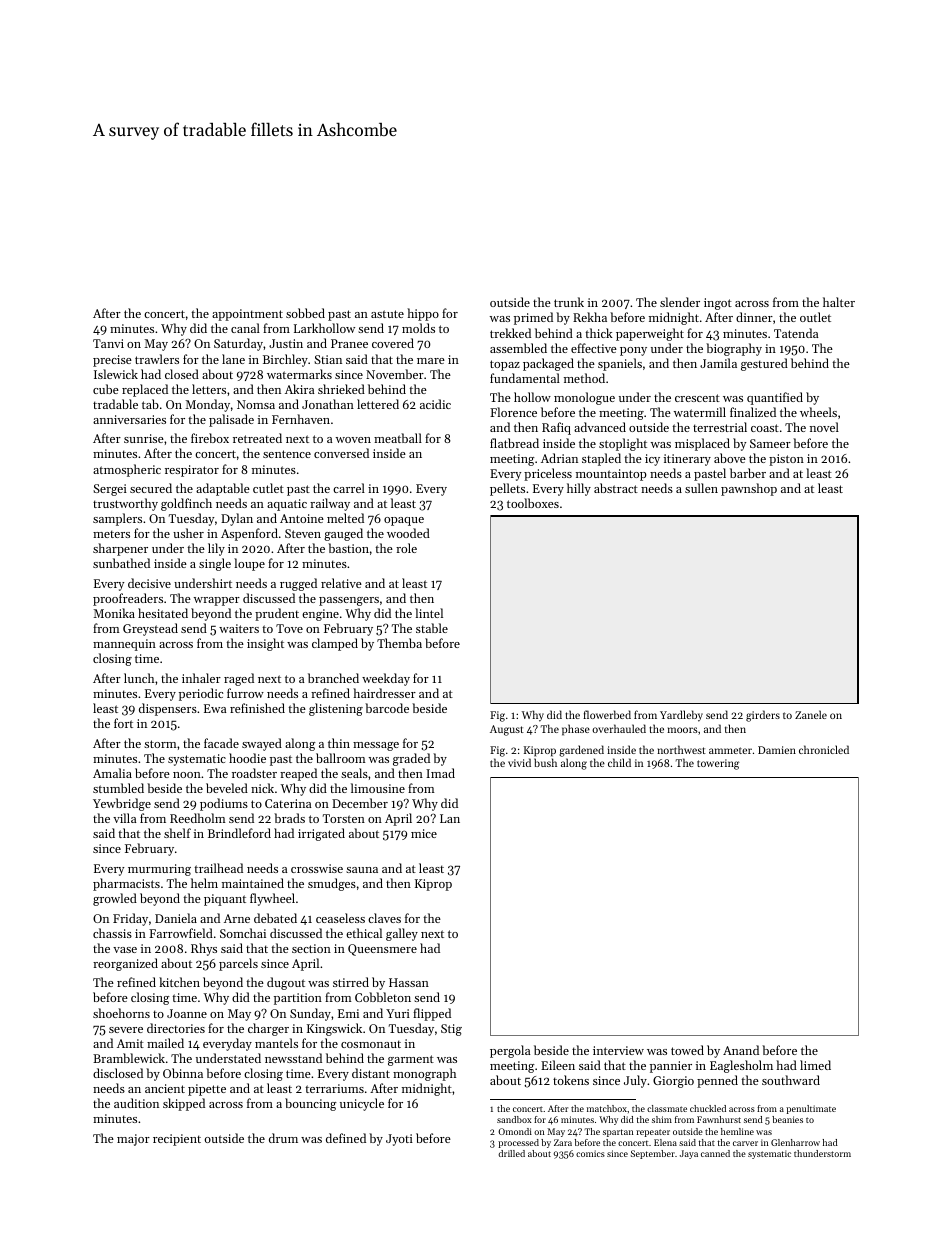 This screenshot has height=1233, width=952. I want to click on packaged, so click(548, 364).
